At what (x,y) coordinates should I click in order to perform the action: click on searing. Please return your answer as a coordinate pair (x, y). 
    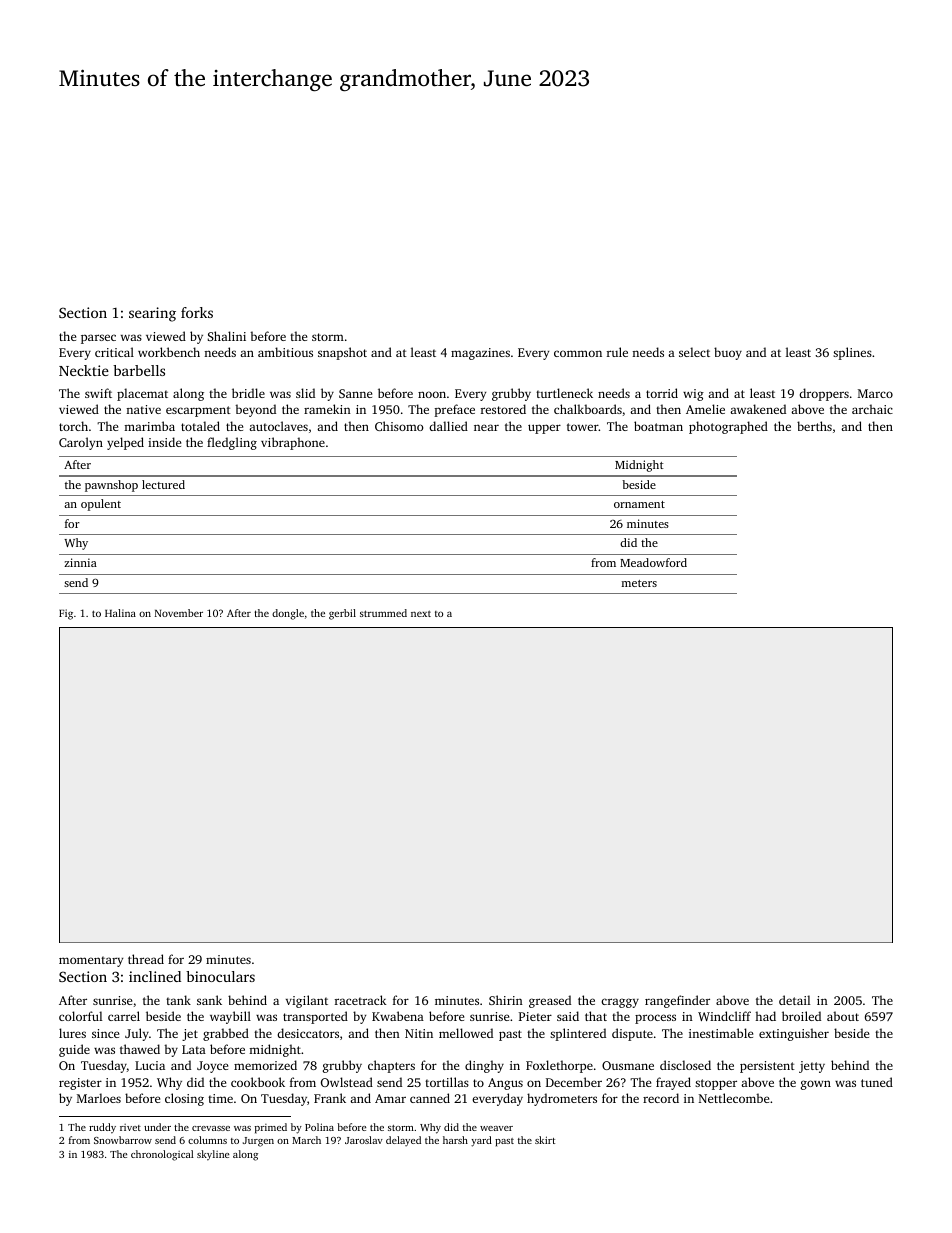
    Looking at the image, I should click on (152, 314).
